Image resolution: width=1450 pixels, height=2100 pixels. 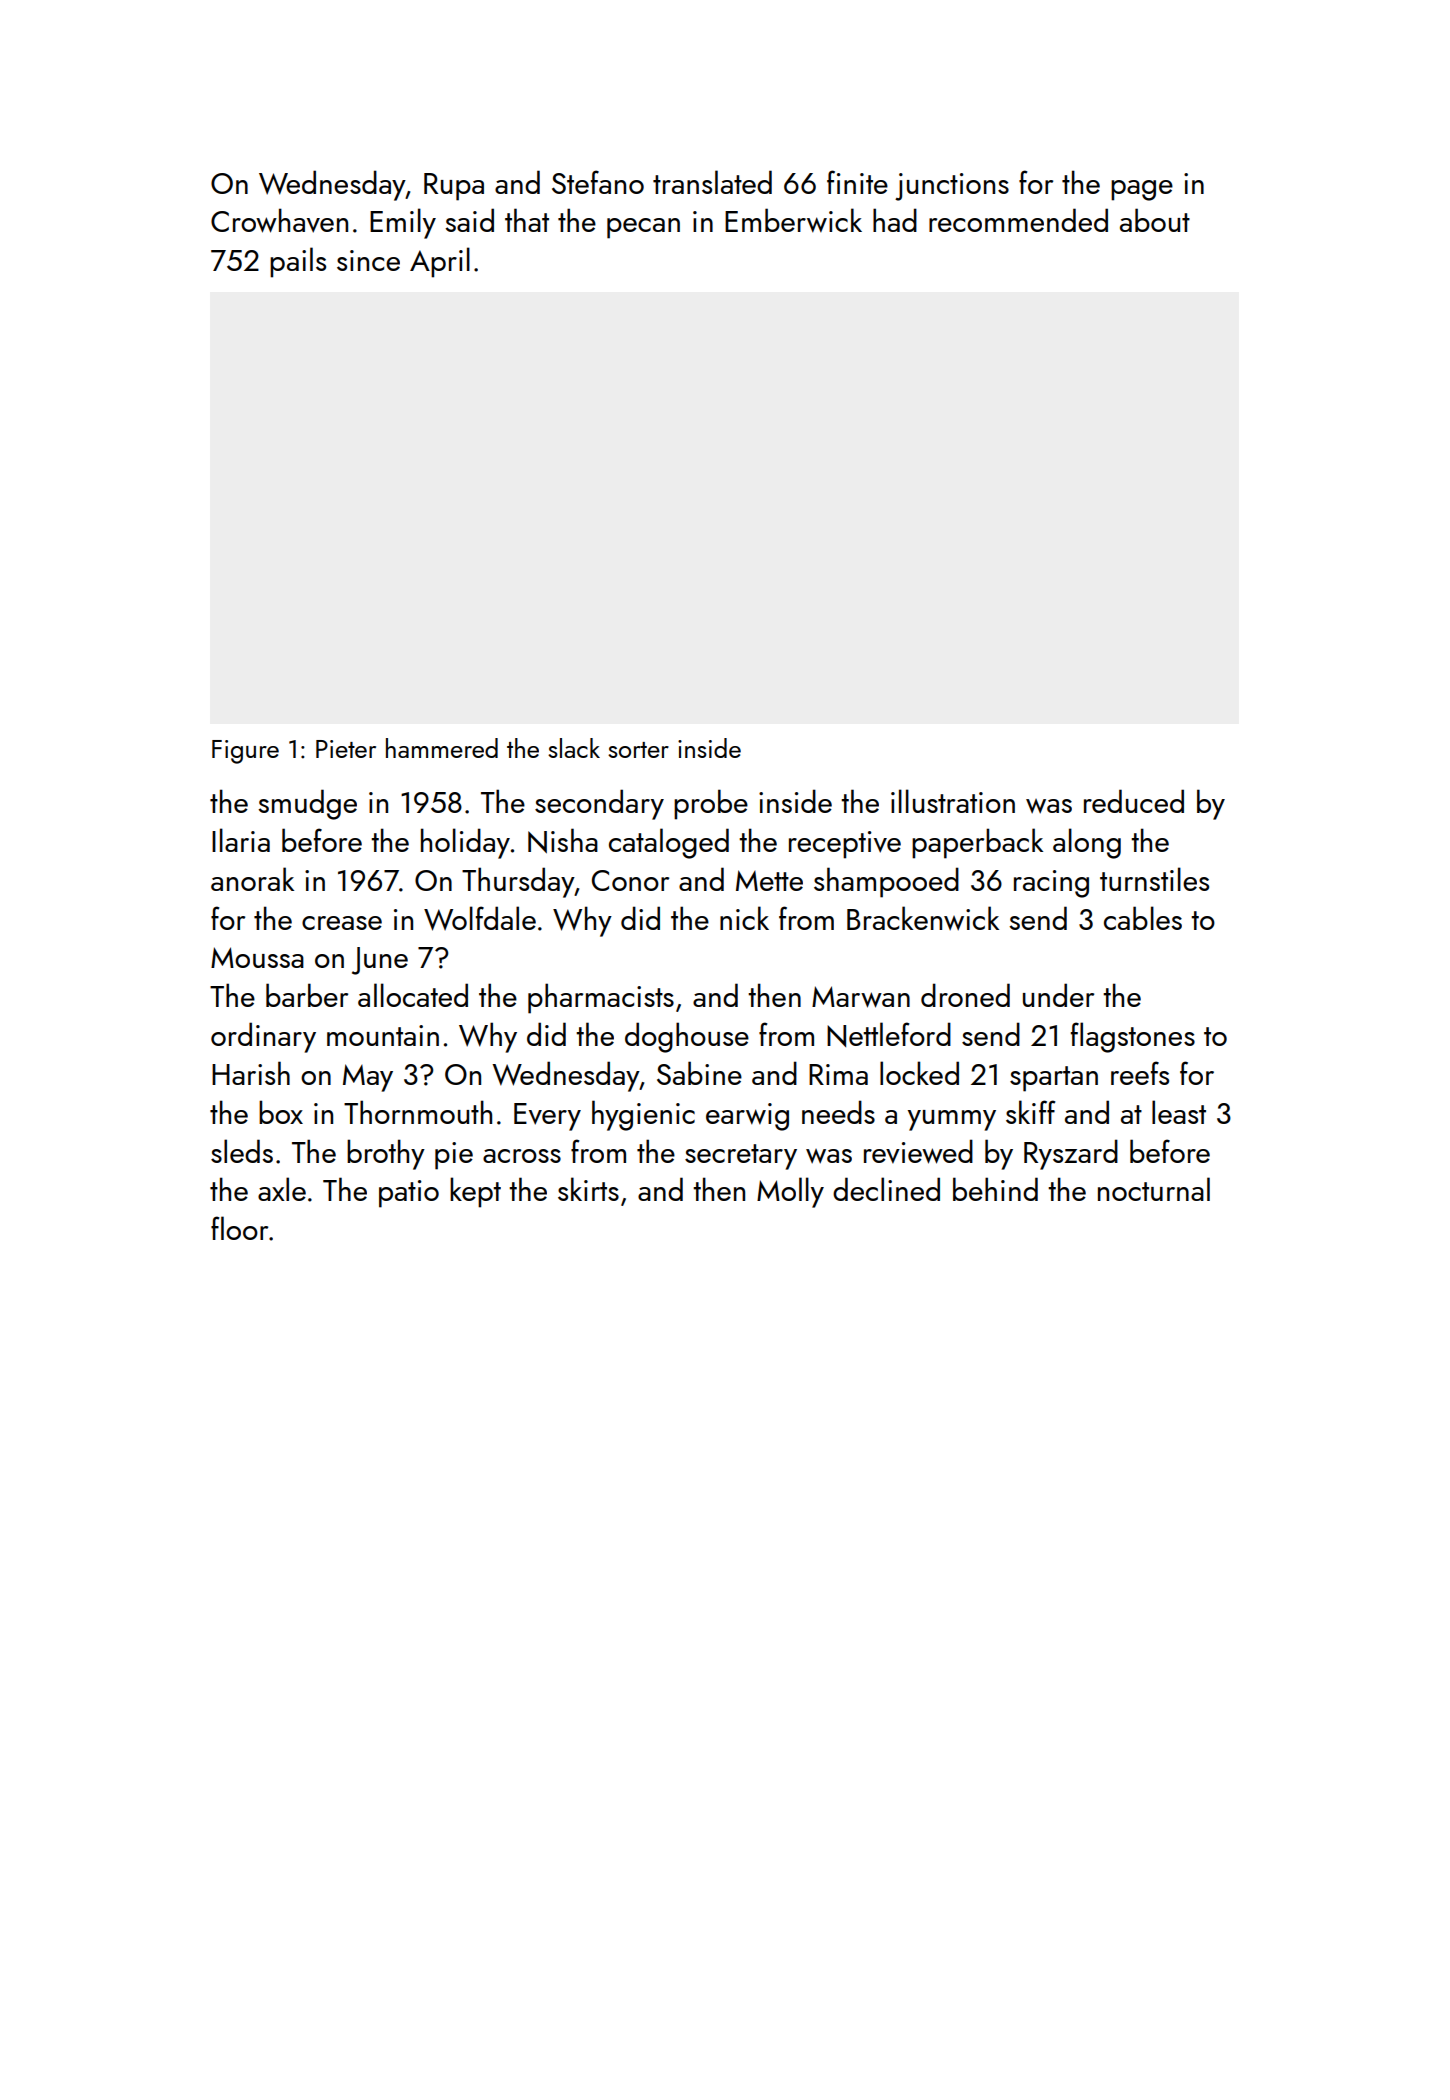 What do you see at coordinates (1142, 190) in the screenshot?
I see `page` at bounding box center [1142, 190].
